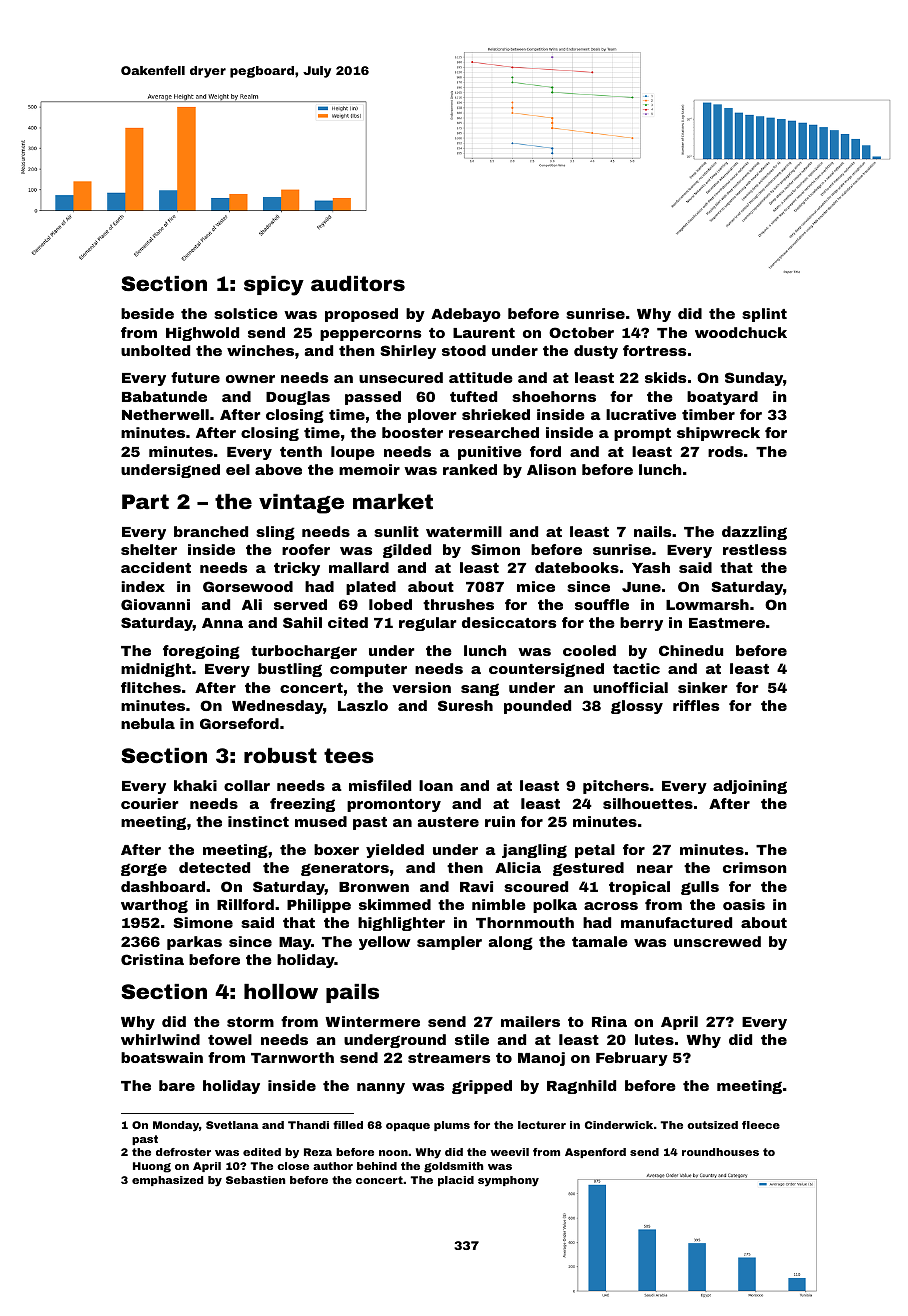  Describe the element at coordinates (676, 922) in the page. I see `manufactured` at that location.
